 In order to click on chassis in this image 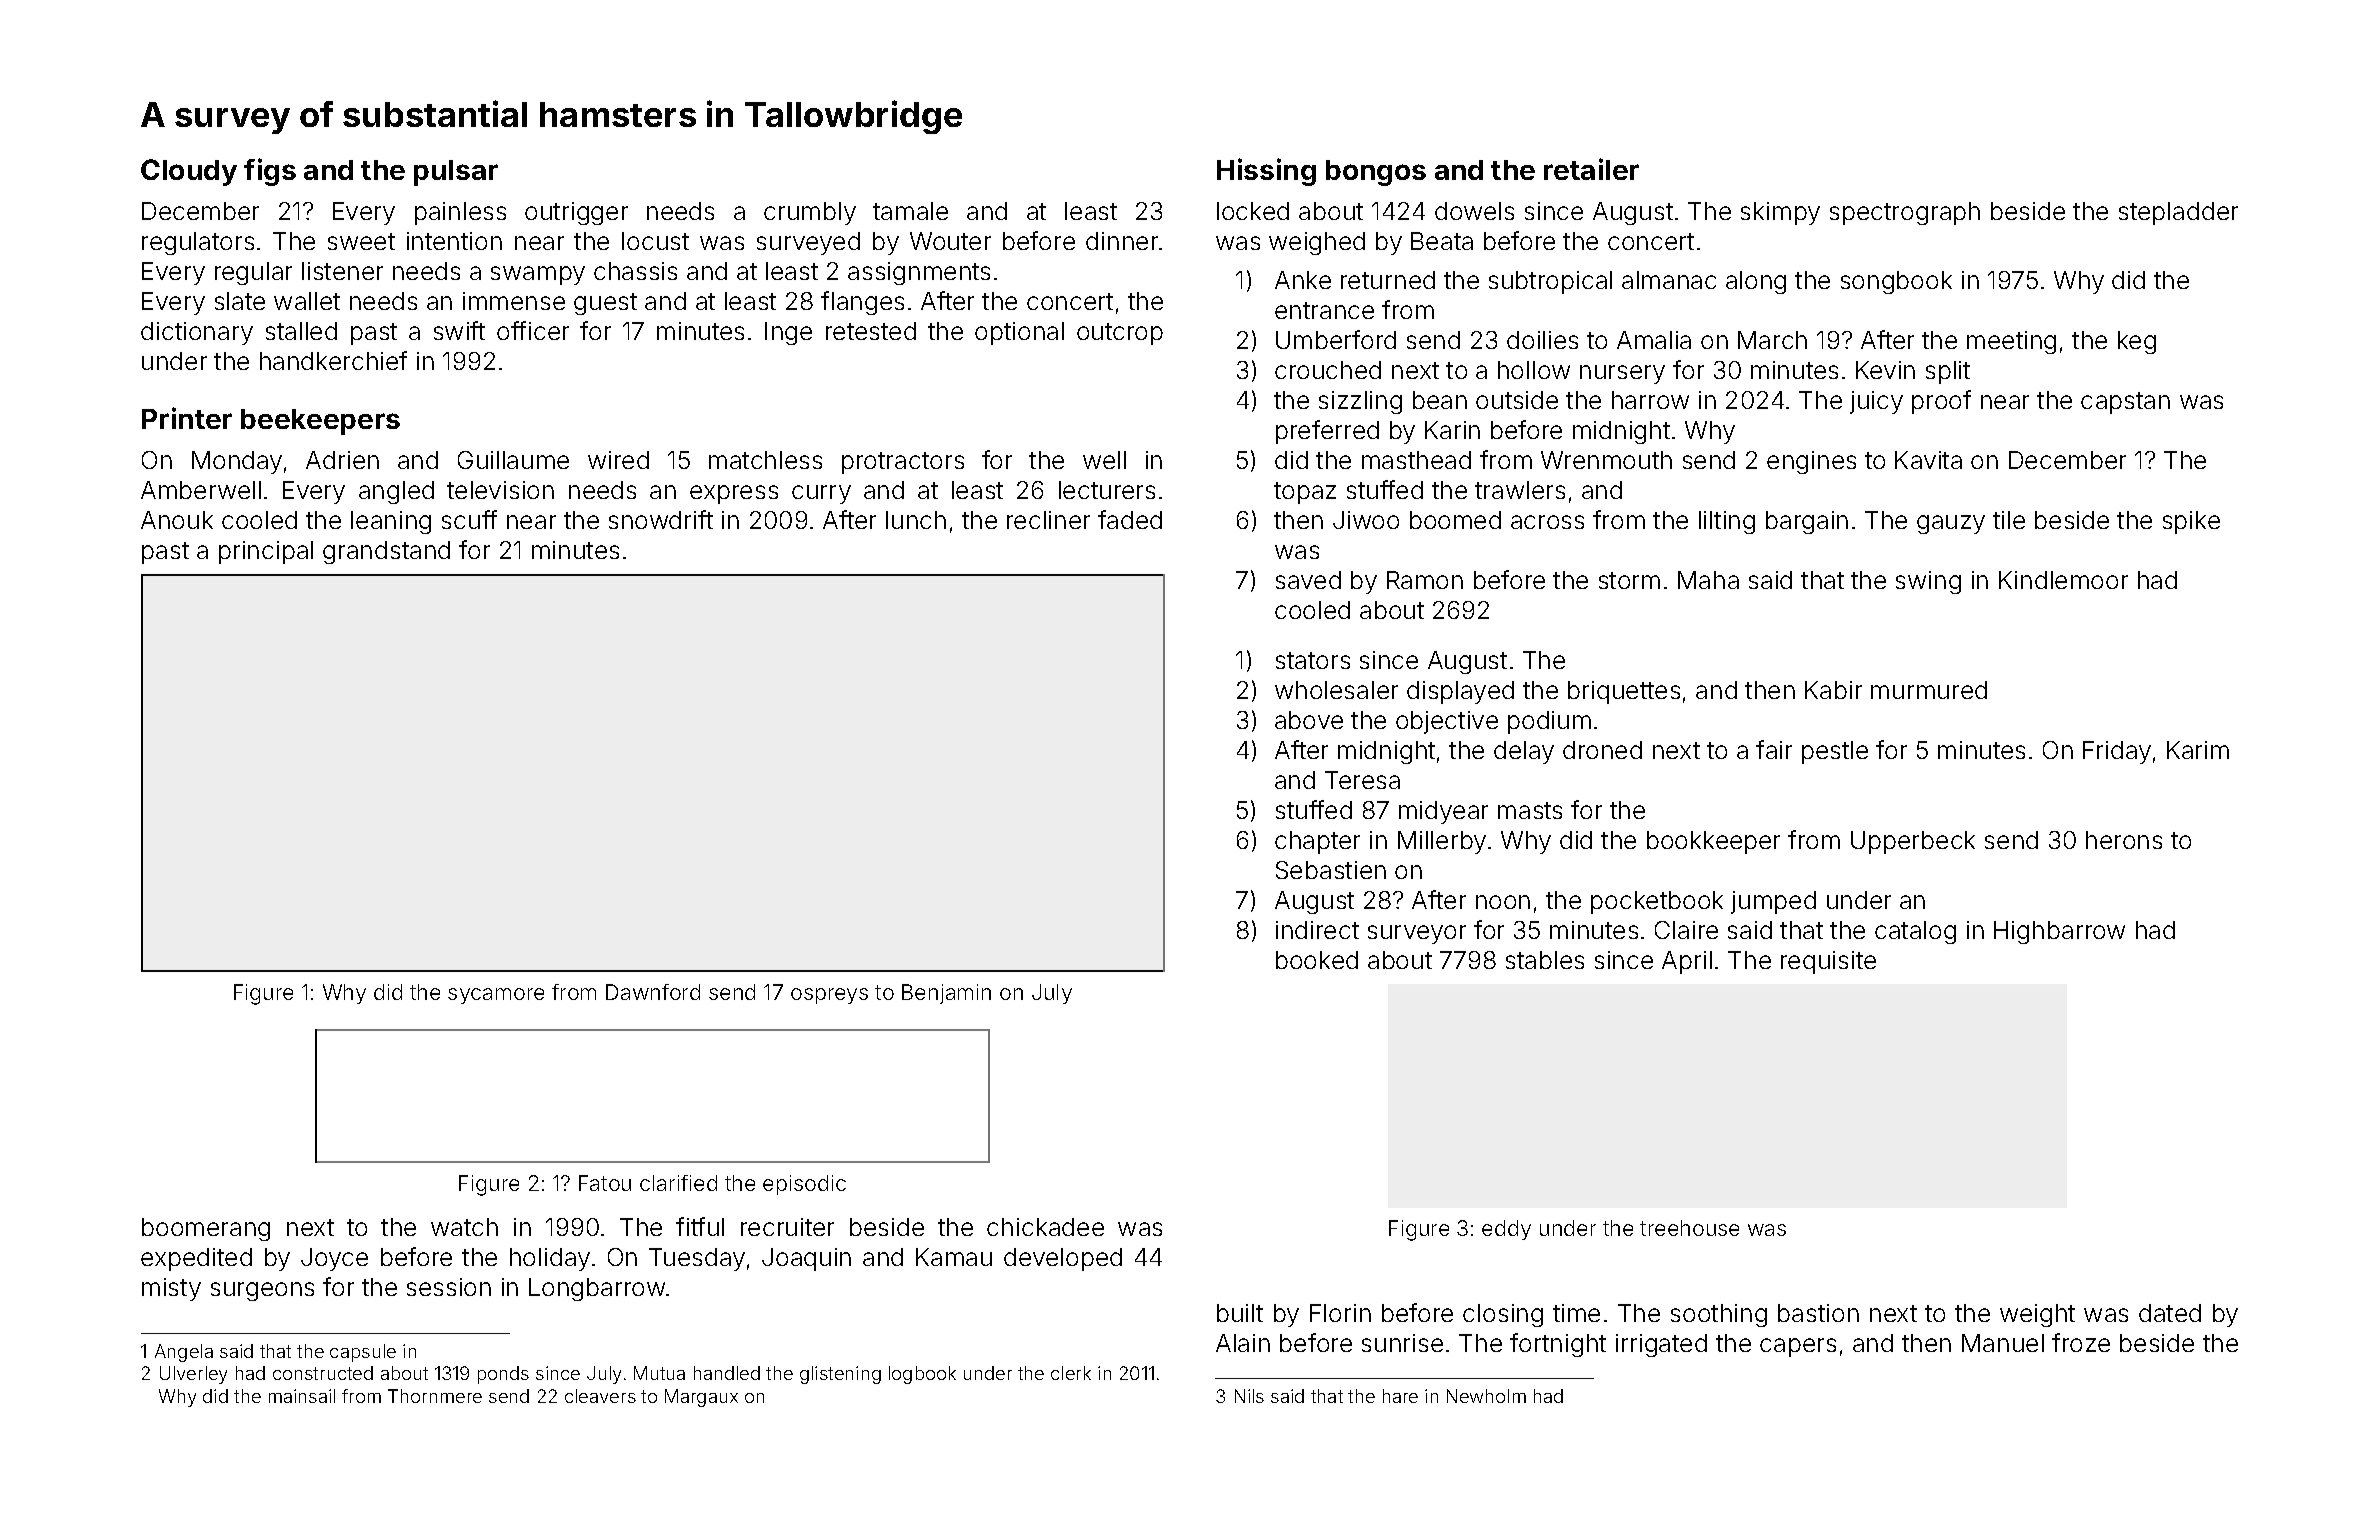, I will do `click(635, 271)`.
